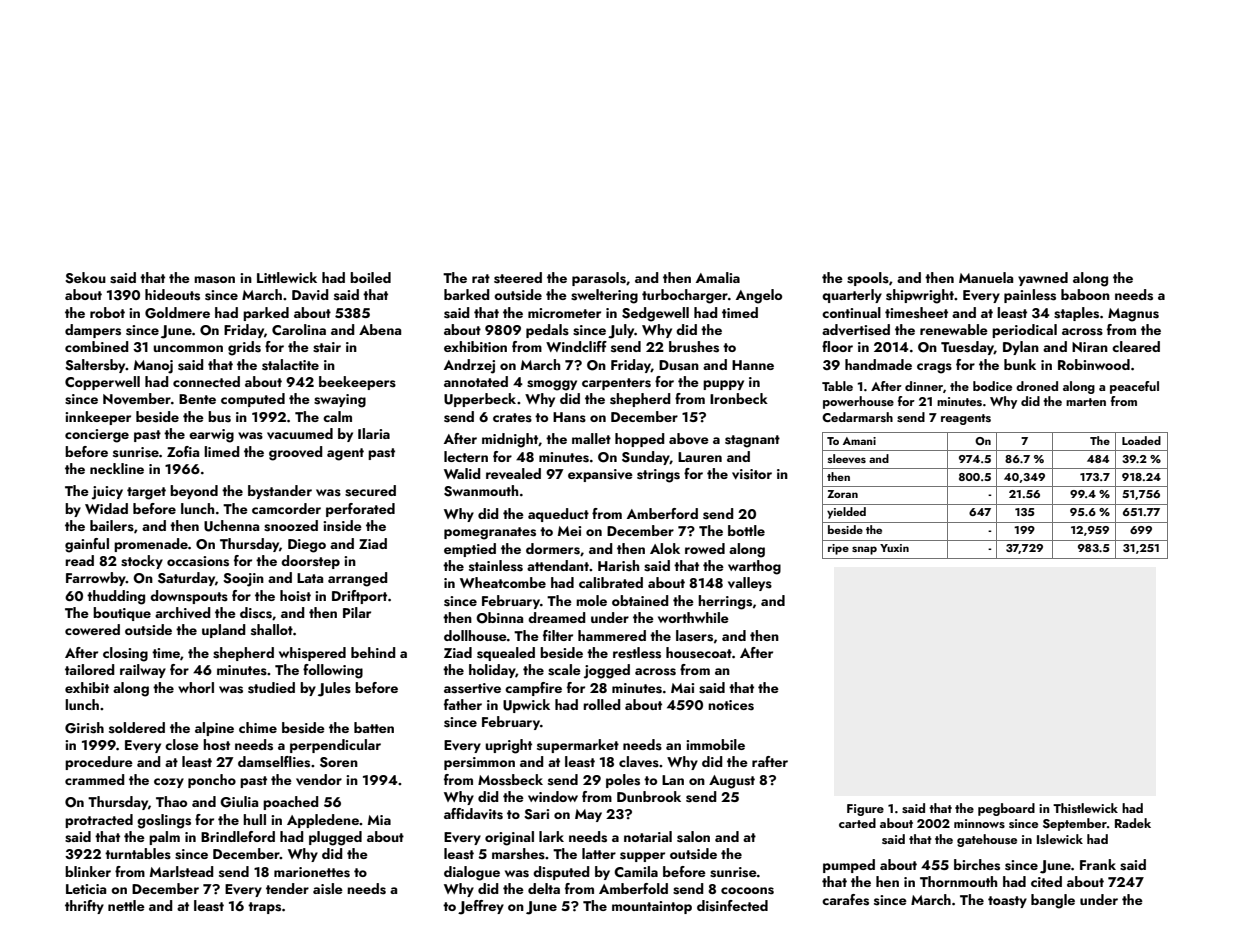 The height and width of the screenshot is (952, 1233). What do you see at coordinates (334, 689) in the screenshot?
I see `Jules` at bounding box center [334, 689].
